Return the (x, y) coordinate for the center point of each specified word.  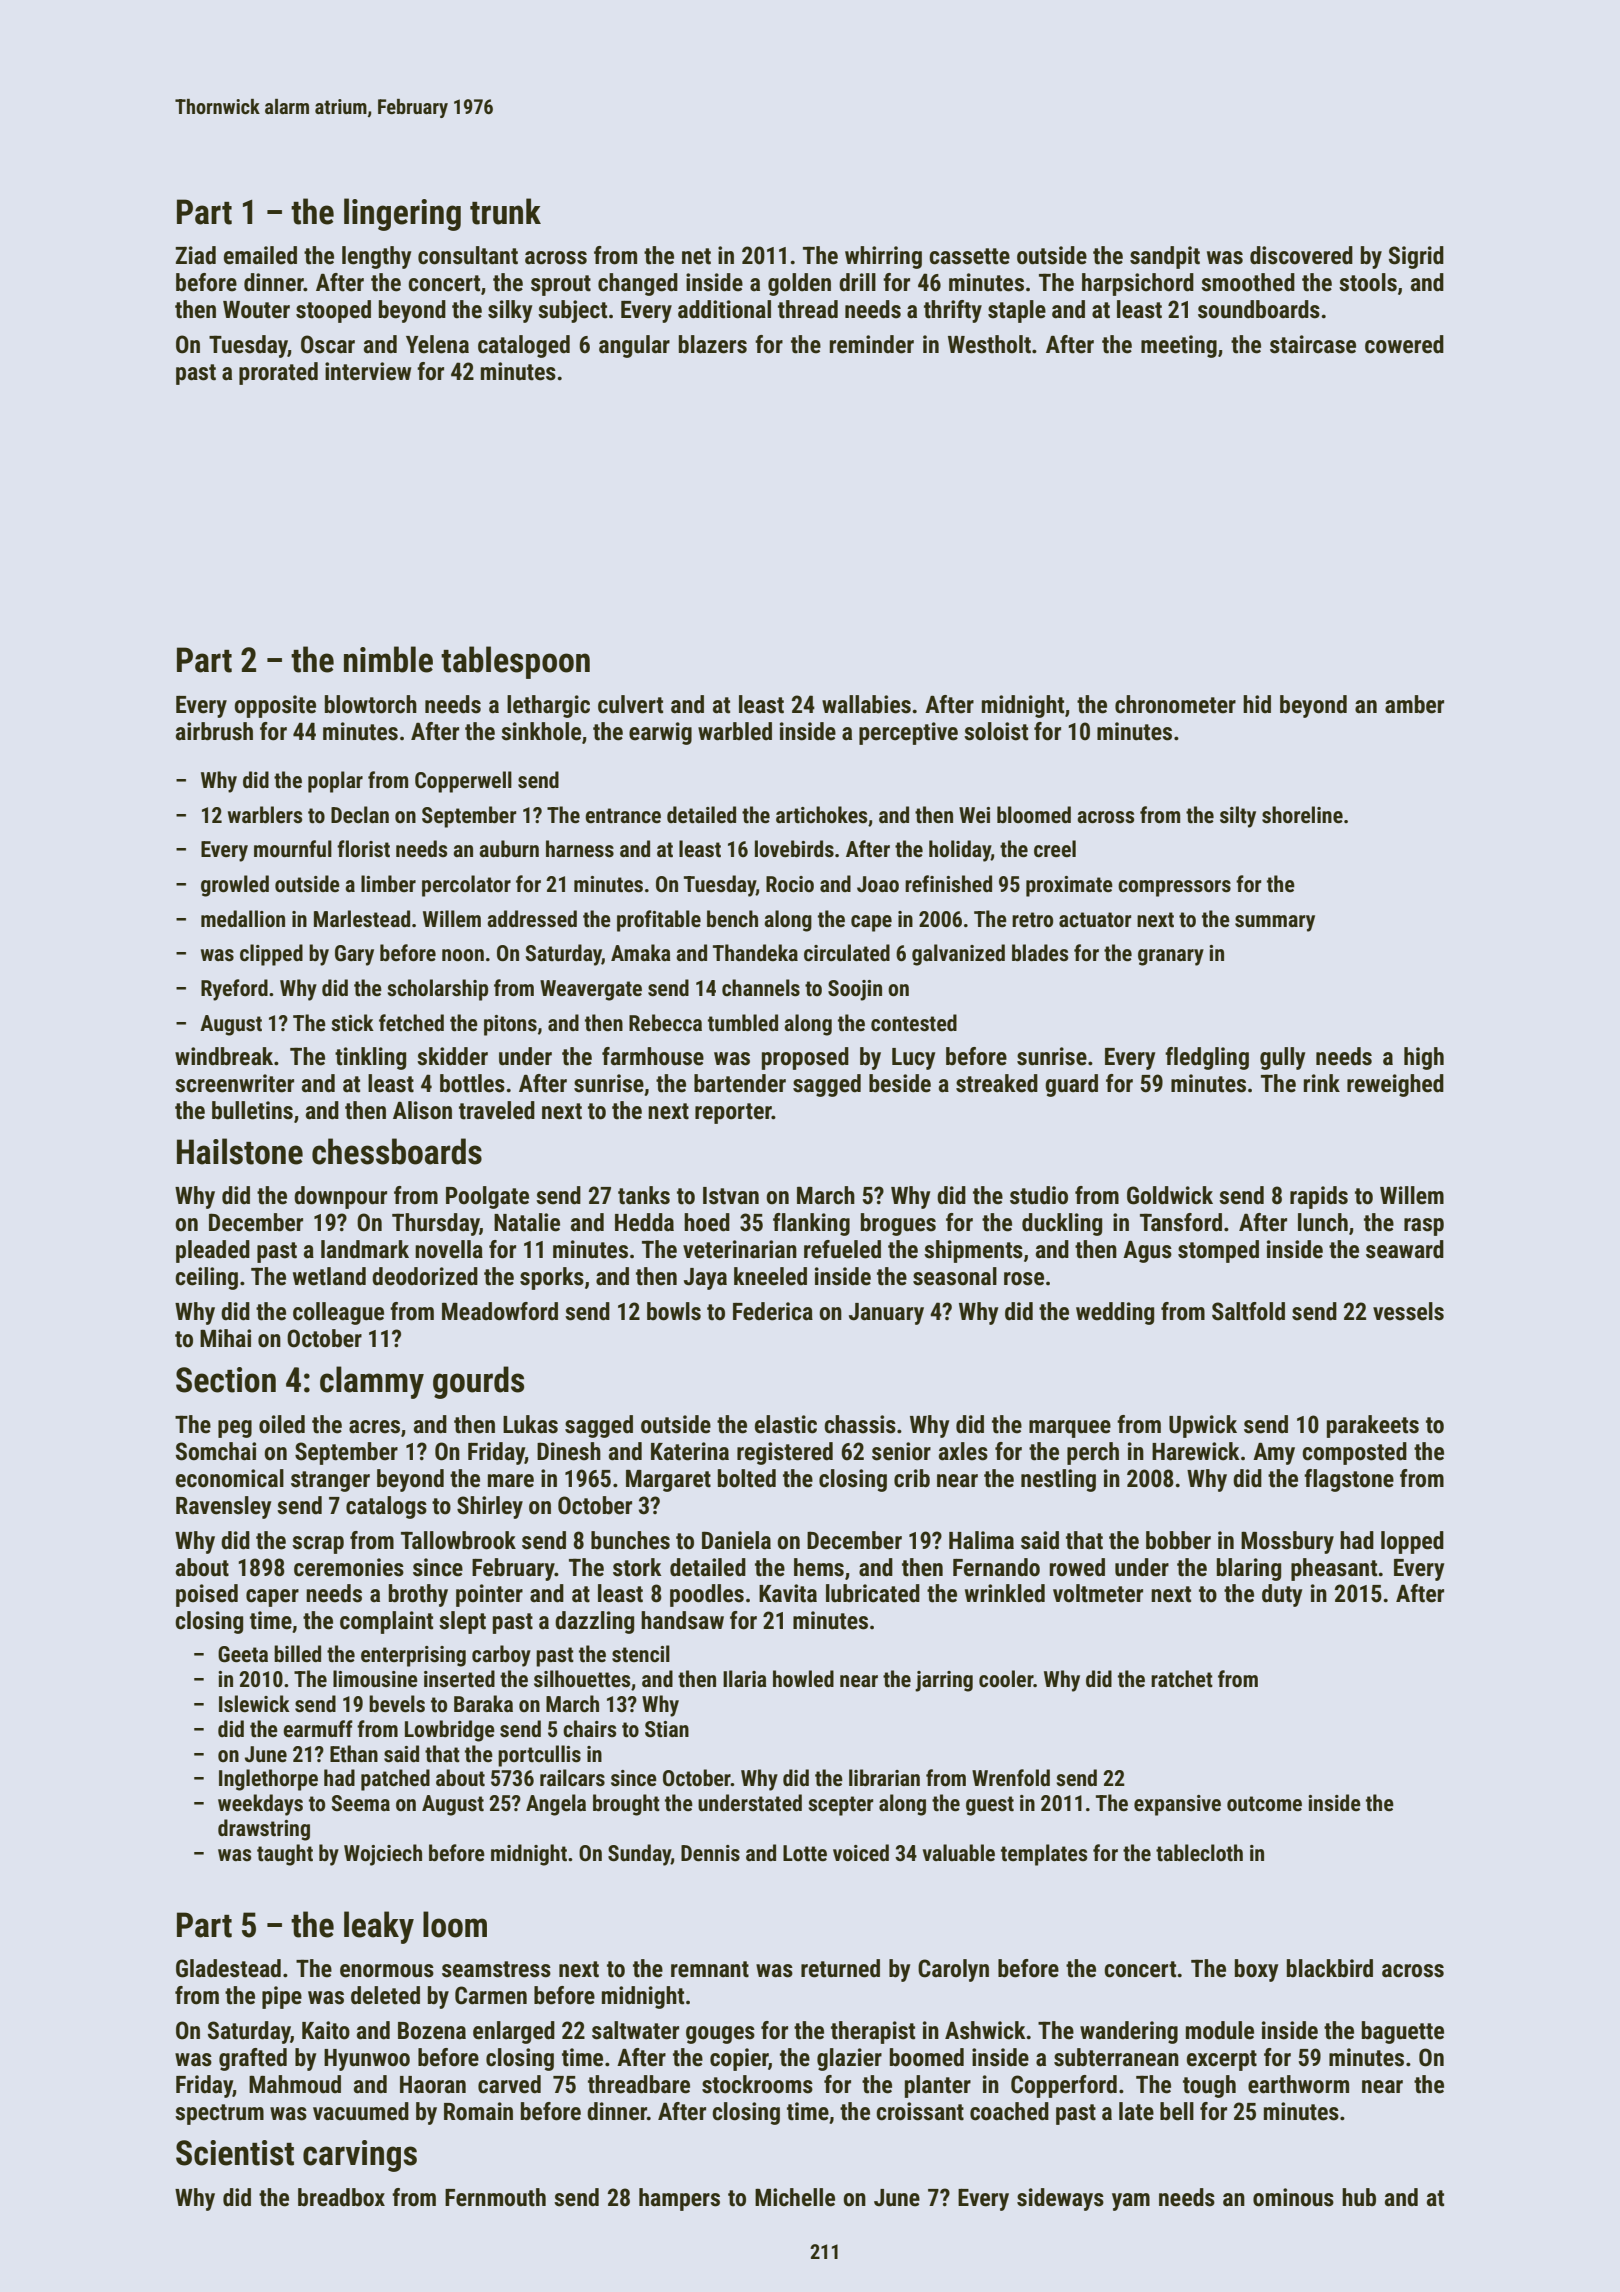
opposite (275, 706)
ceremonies (349, 1567)
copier (739, 2059)
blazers (713, 344)
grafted (253, 2059)
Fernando (996, 1567)
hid (1257, 704)
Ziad (195, 255)
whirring (883, 257)
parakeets (1373, 1426)
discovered (1301, 255)
